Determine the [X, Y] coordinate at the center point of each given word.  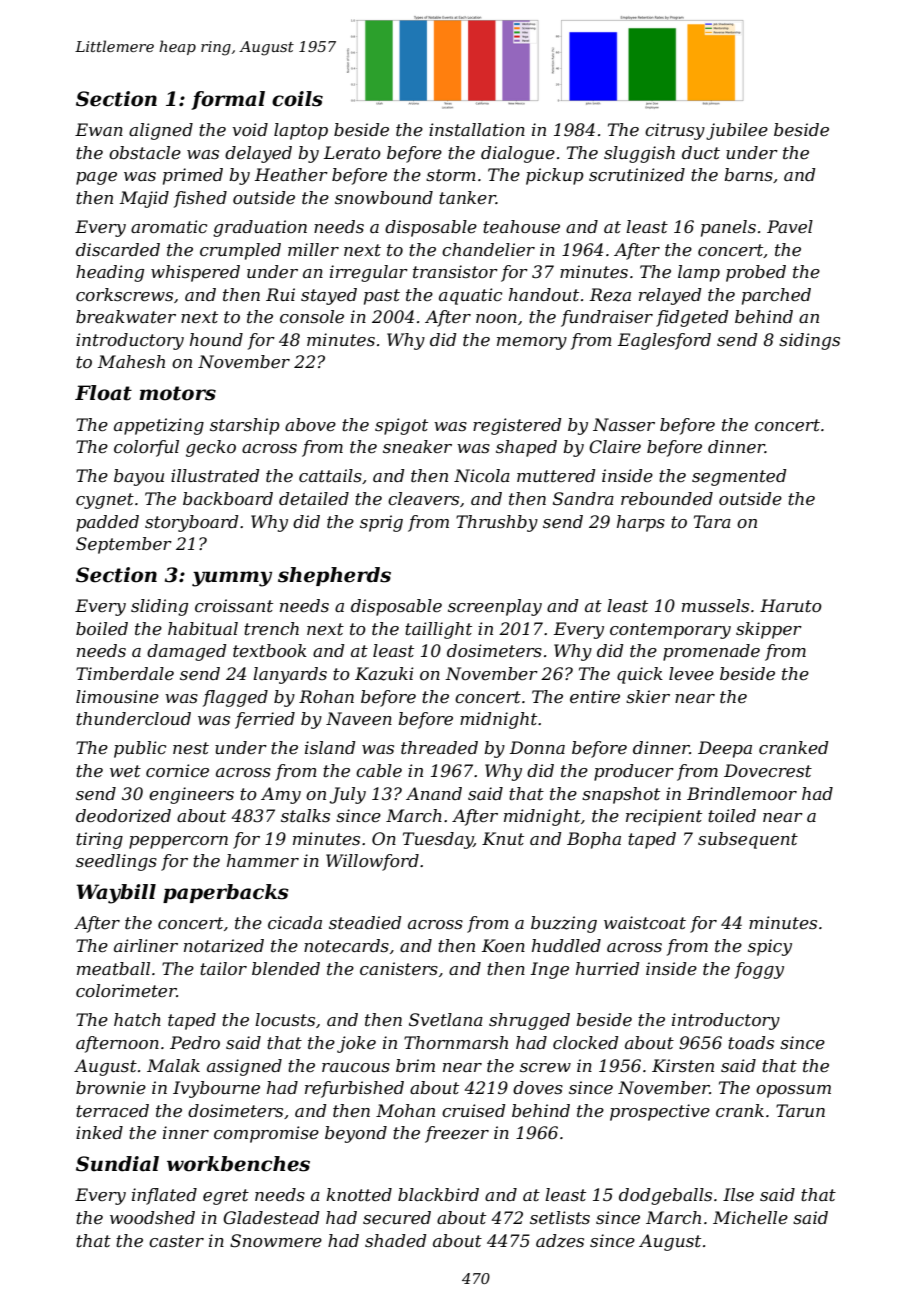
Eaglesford [664, 341]
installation [477, 129]
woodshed [152, 1217]
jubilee [737, 131]
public [140, 749]
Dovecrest [768, 770]
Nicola [482, 475]
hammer [263, 860]
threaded [439, 747]
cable [379, 770]
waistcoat [645, 922]
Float [103, 393]
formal [228, 100]
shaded [395, 1240]
